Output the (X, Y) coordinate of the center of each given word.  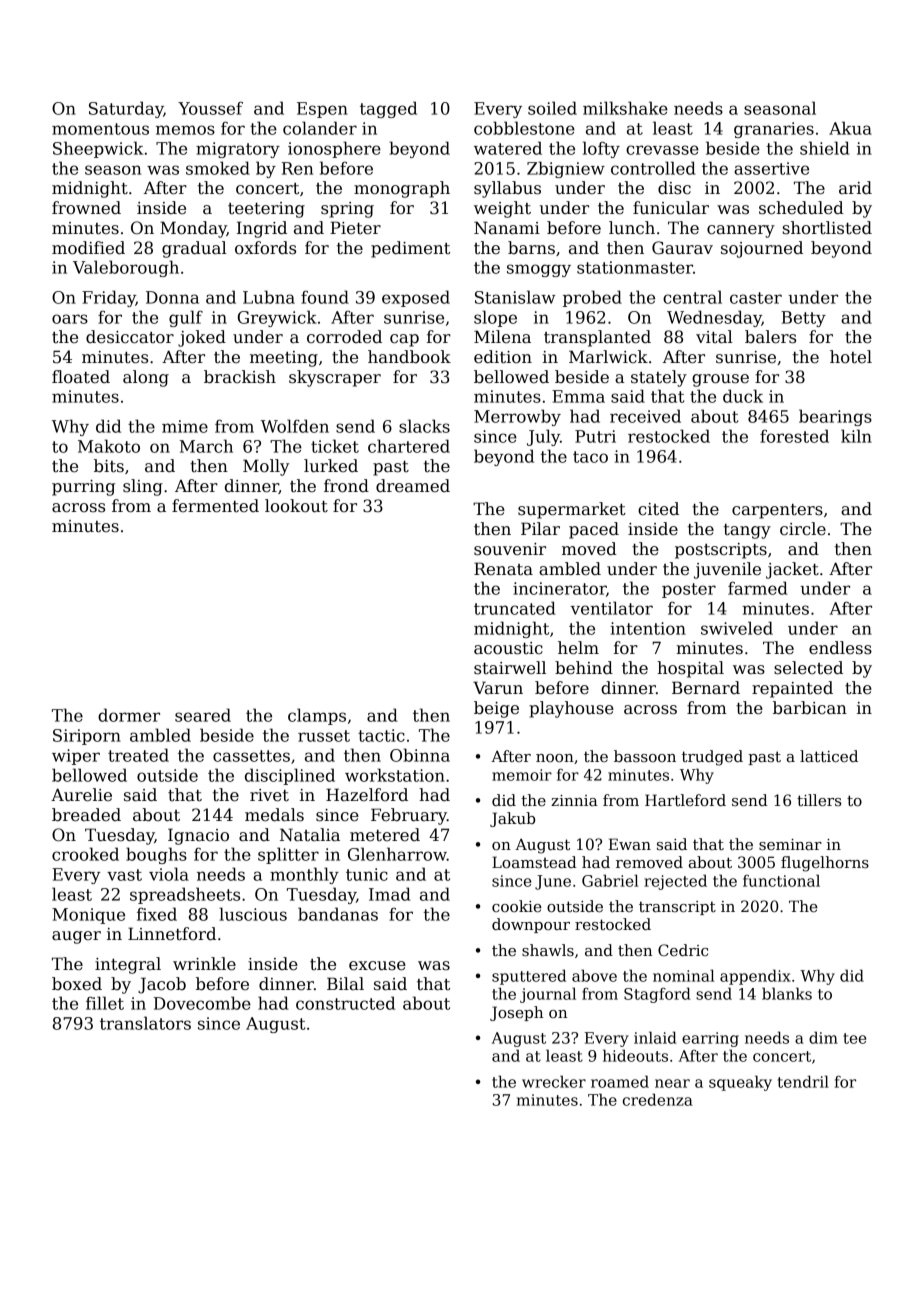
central (692, 297)
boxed (77, 984)
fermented (215, 506)
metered (385, 835)
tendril (803, 1081)
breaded (86, 815)
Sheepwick (98, 149)
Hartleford (685, 800)
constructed (345, 1003)
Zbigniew (566, 169)
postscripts (721, 551)
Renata (503, 569)
